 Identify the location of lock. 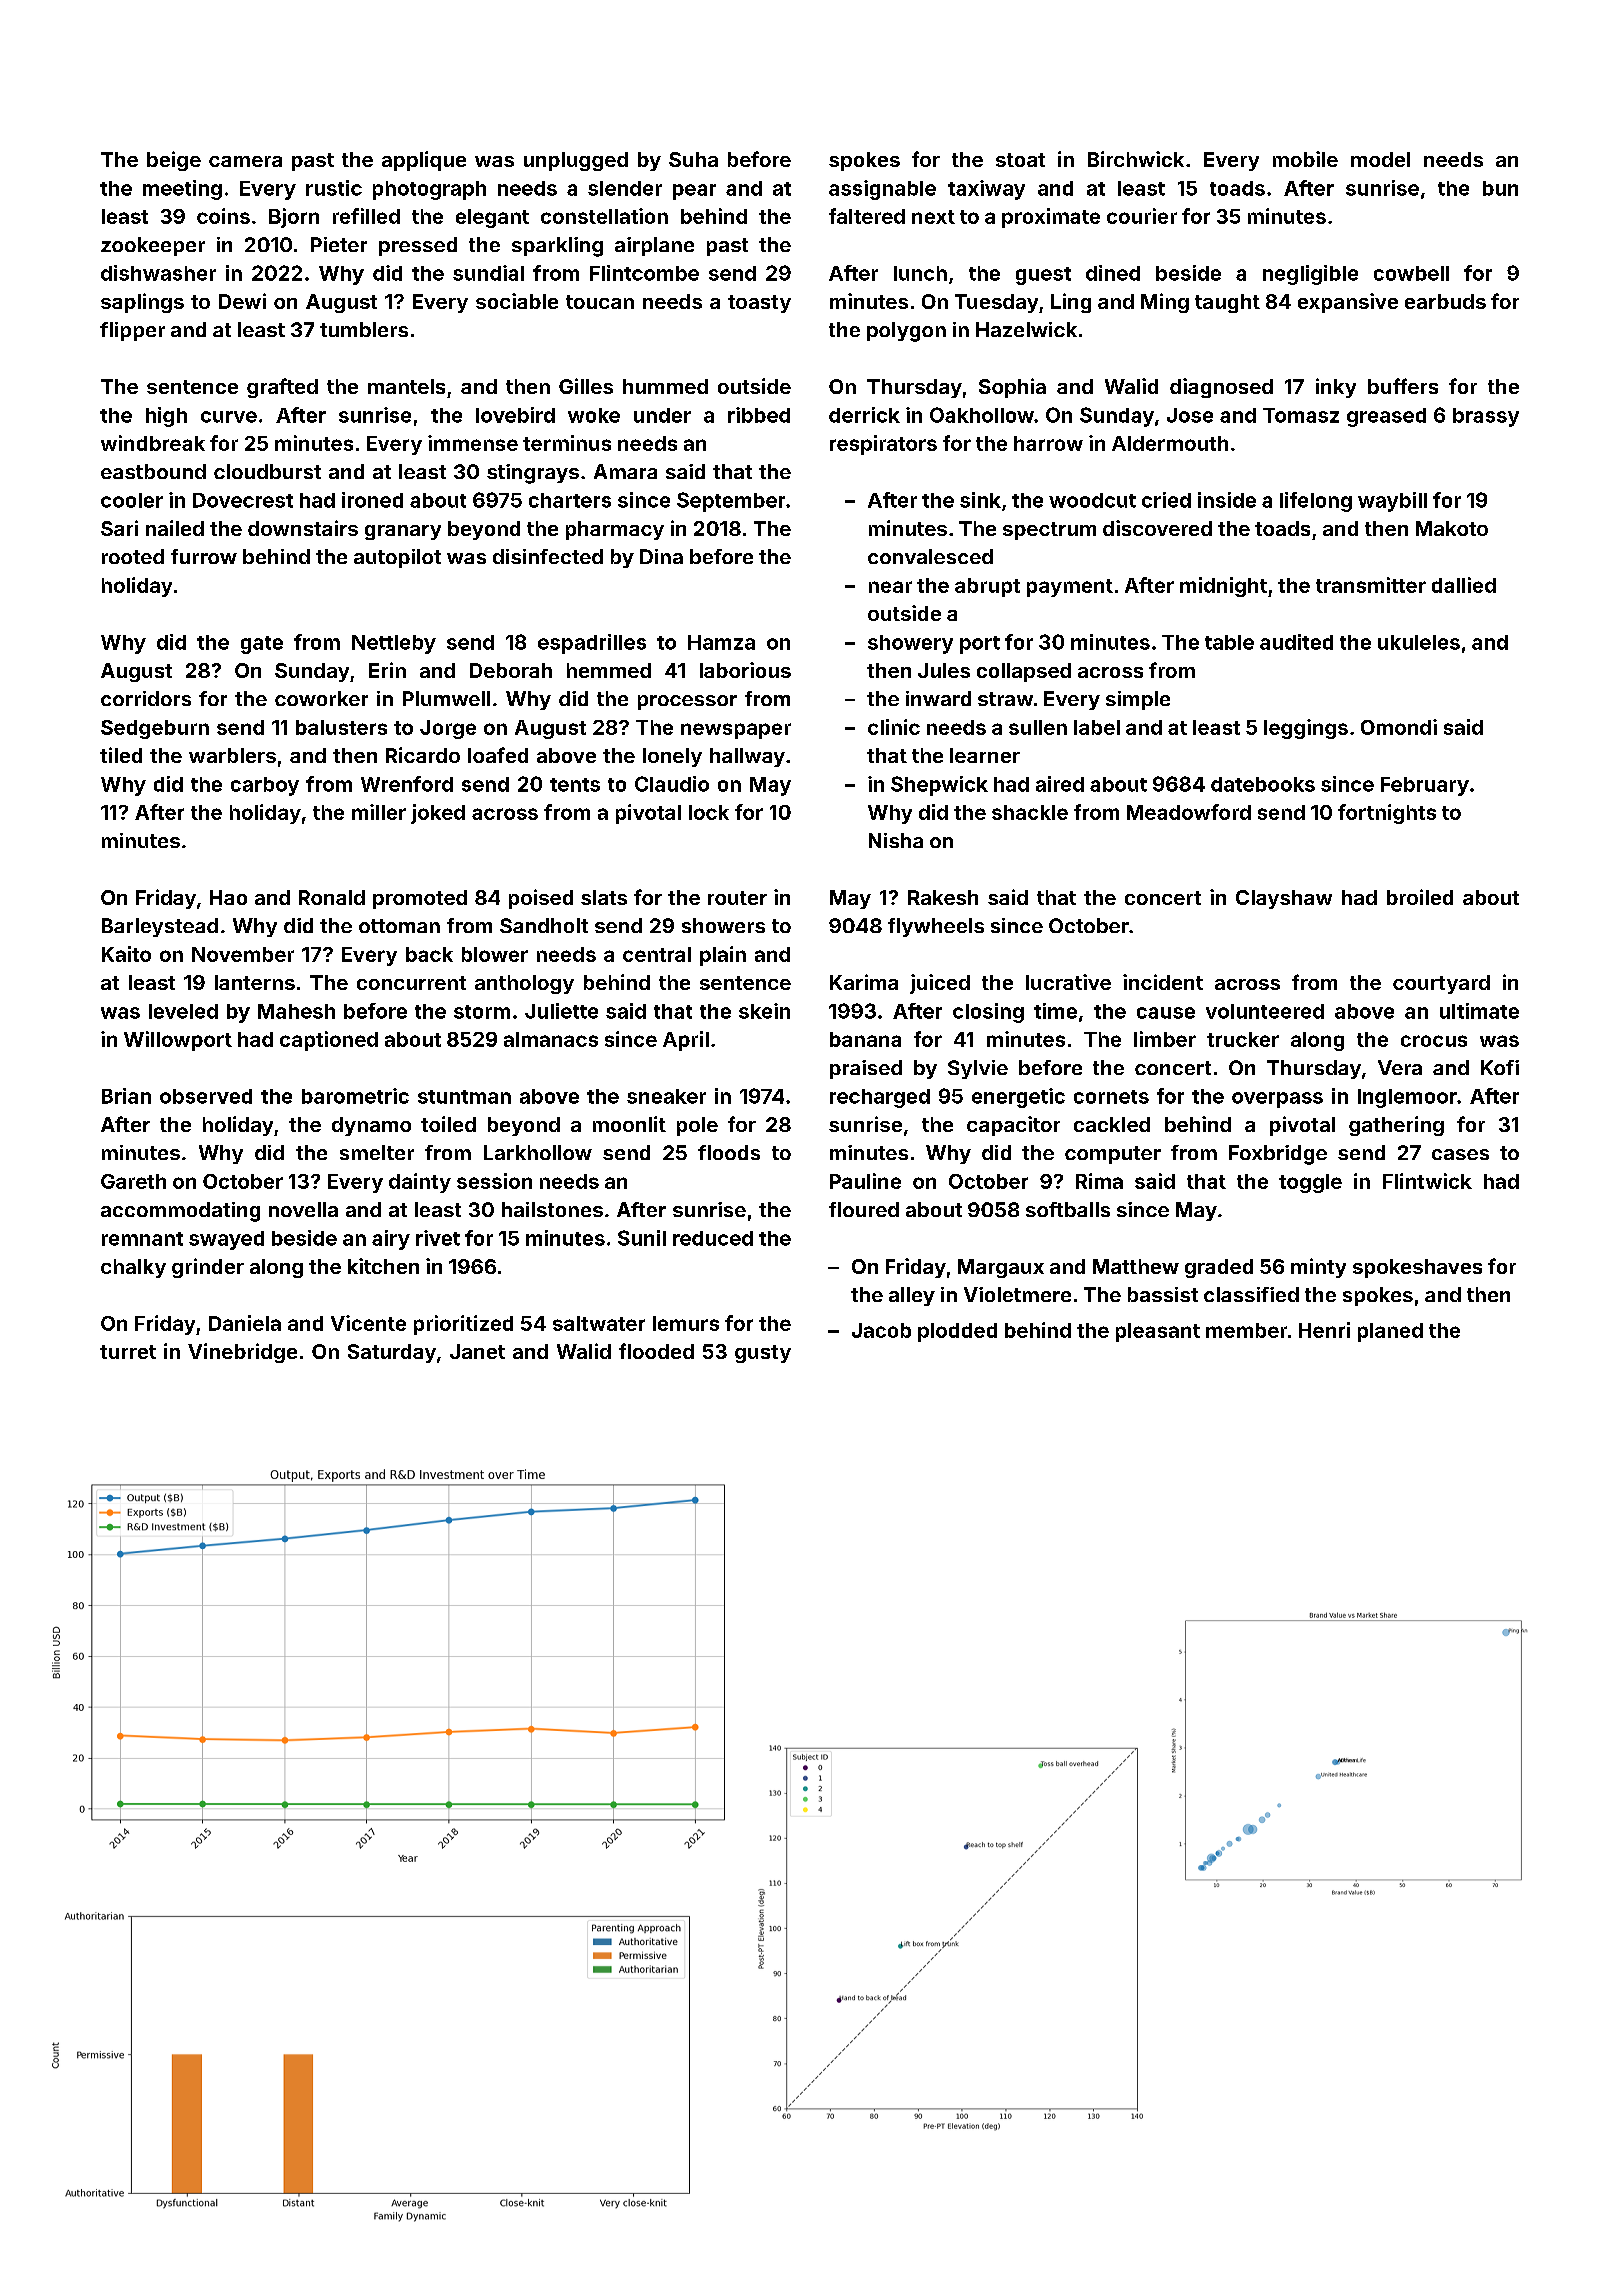
(709, 812).
